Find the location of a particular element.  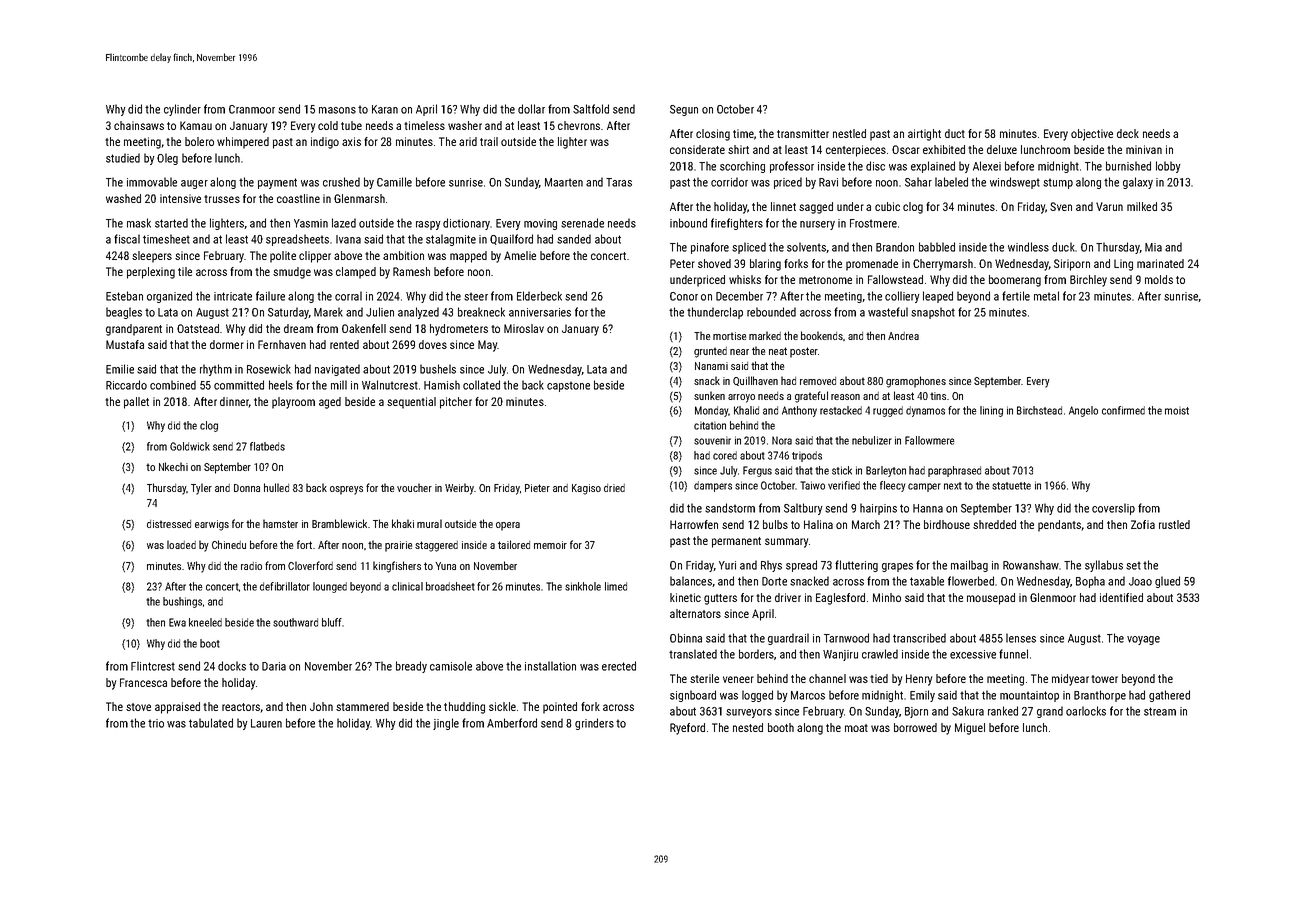

Miguel is located at coordinates (970, 729).
